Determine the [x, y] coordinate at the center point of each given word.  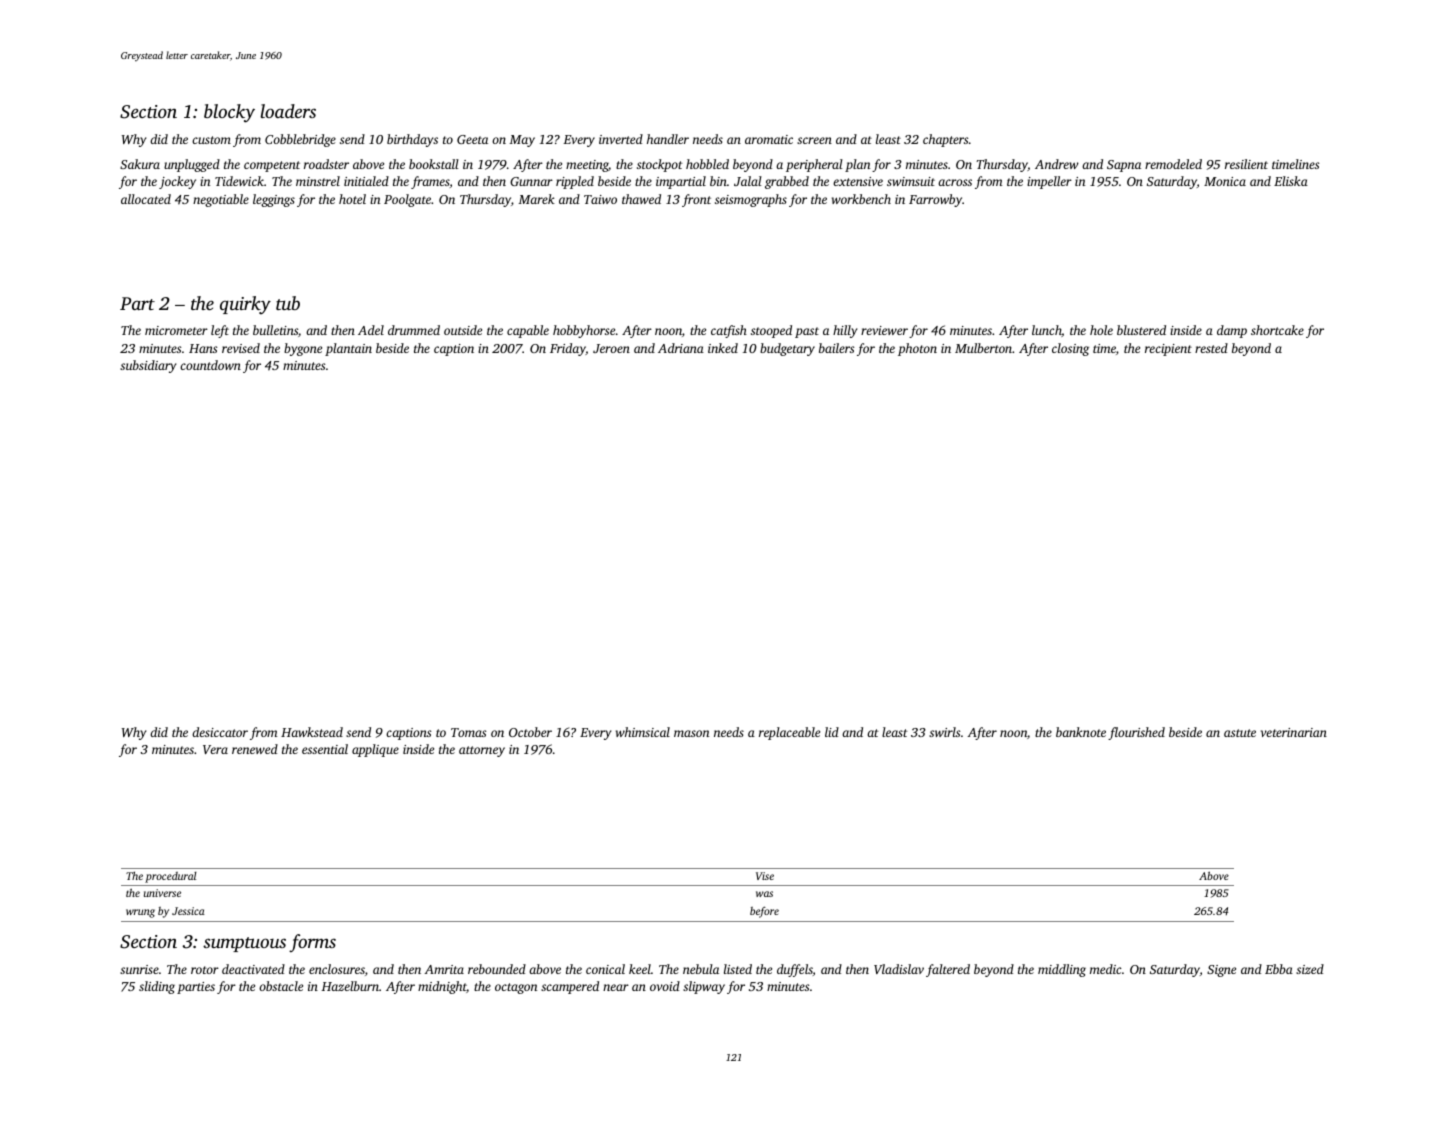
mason [691, 733]
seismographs [751, 200]
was [764, 894]
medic [1105, 969]
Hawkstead [312, 732]
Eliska [1291, 181]
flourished [1136, 733]
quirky [245, 305]
